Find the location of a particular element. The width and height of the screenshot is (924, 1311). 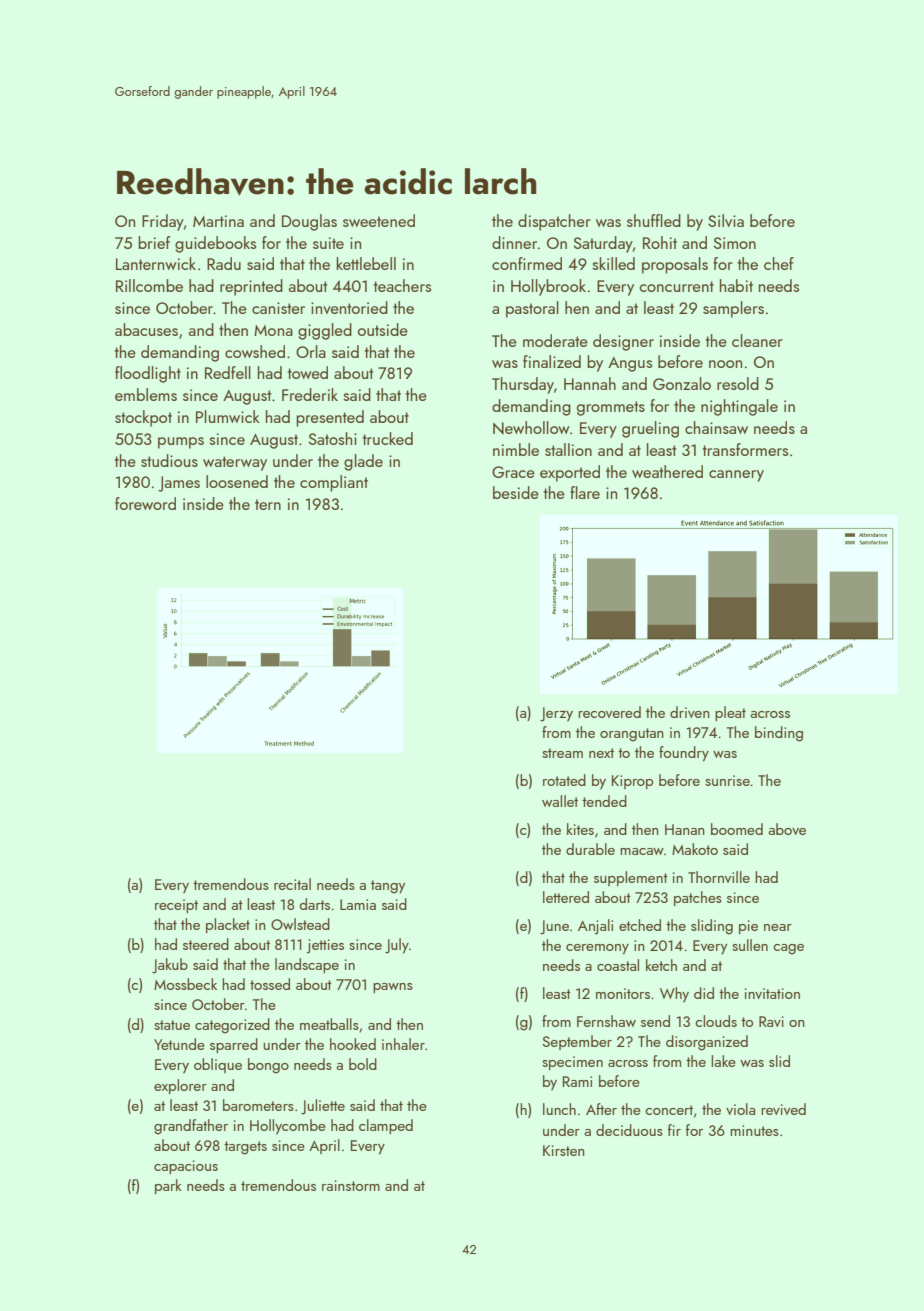

Jerzy is located at coordinates (556, 714).
